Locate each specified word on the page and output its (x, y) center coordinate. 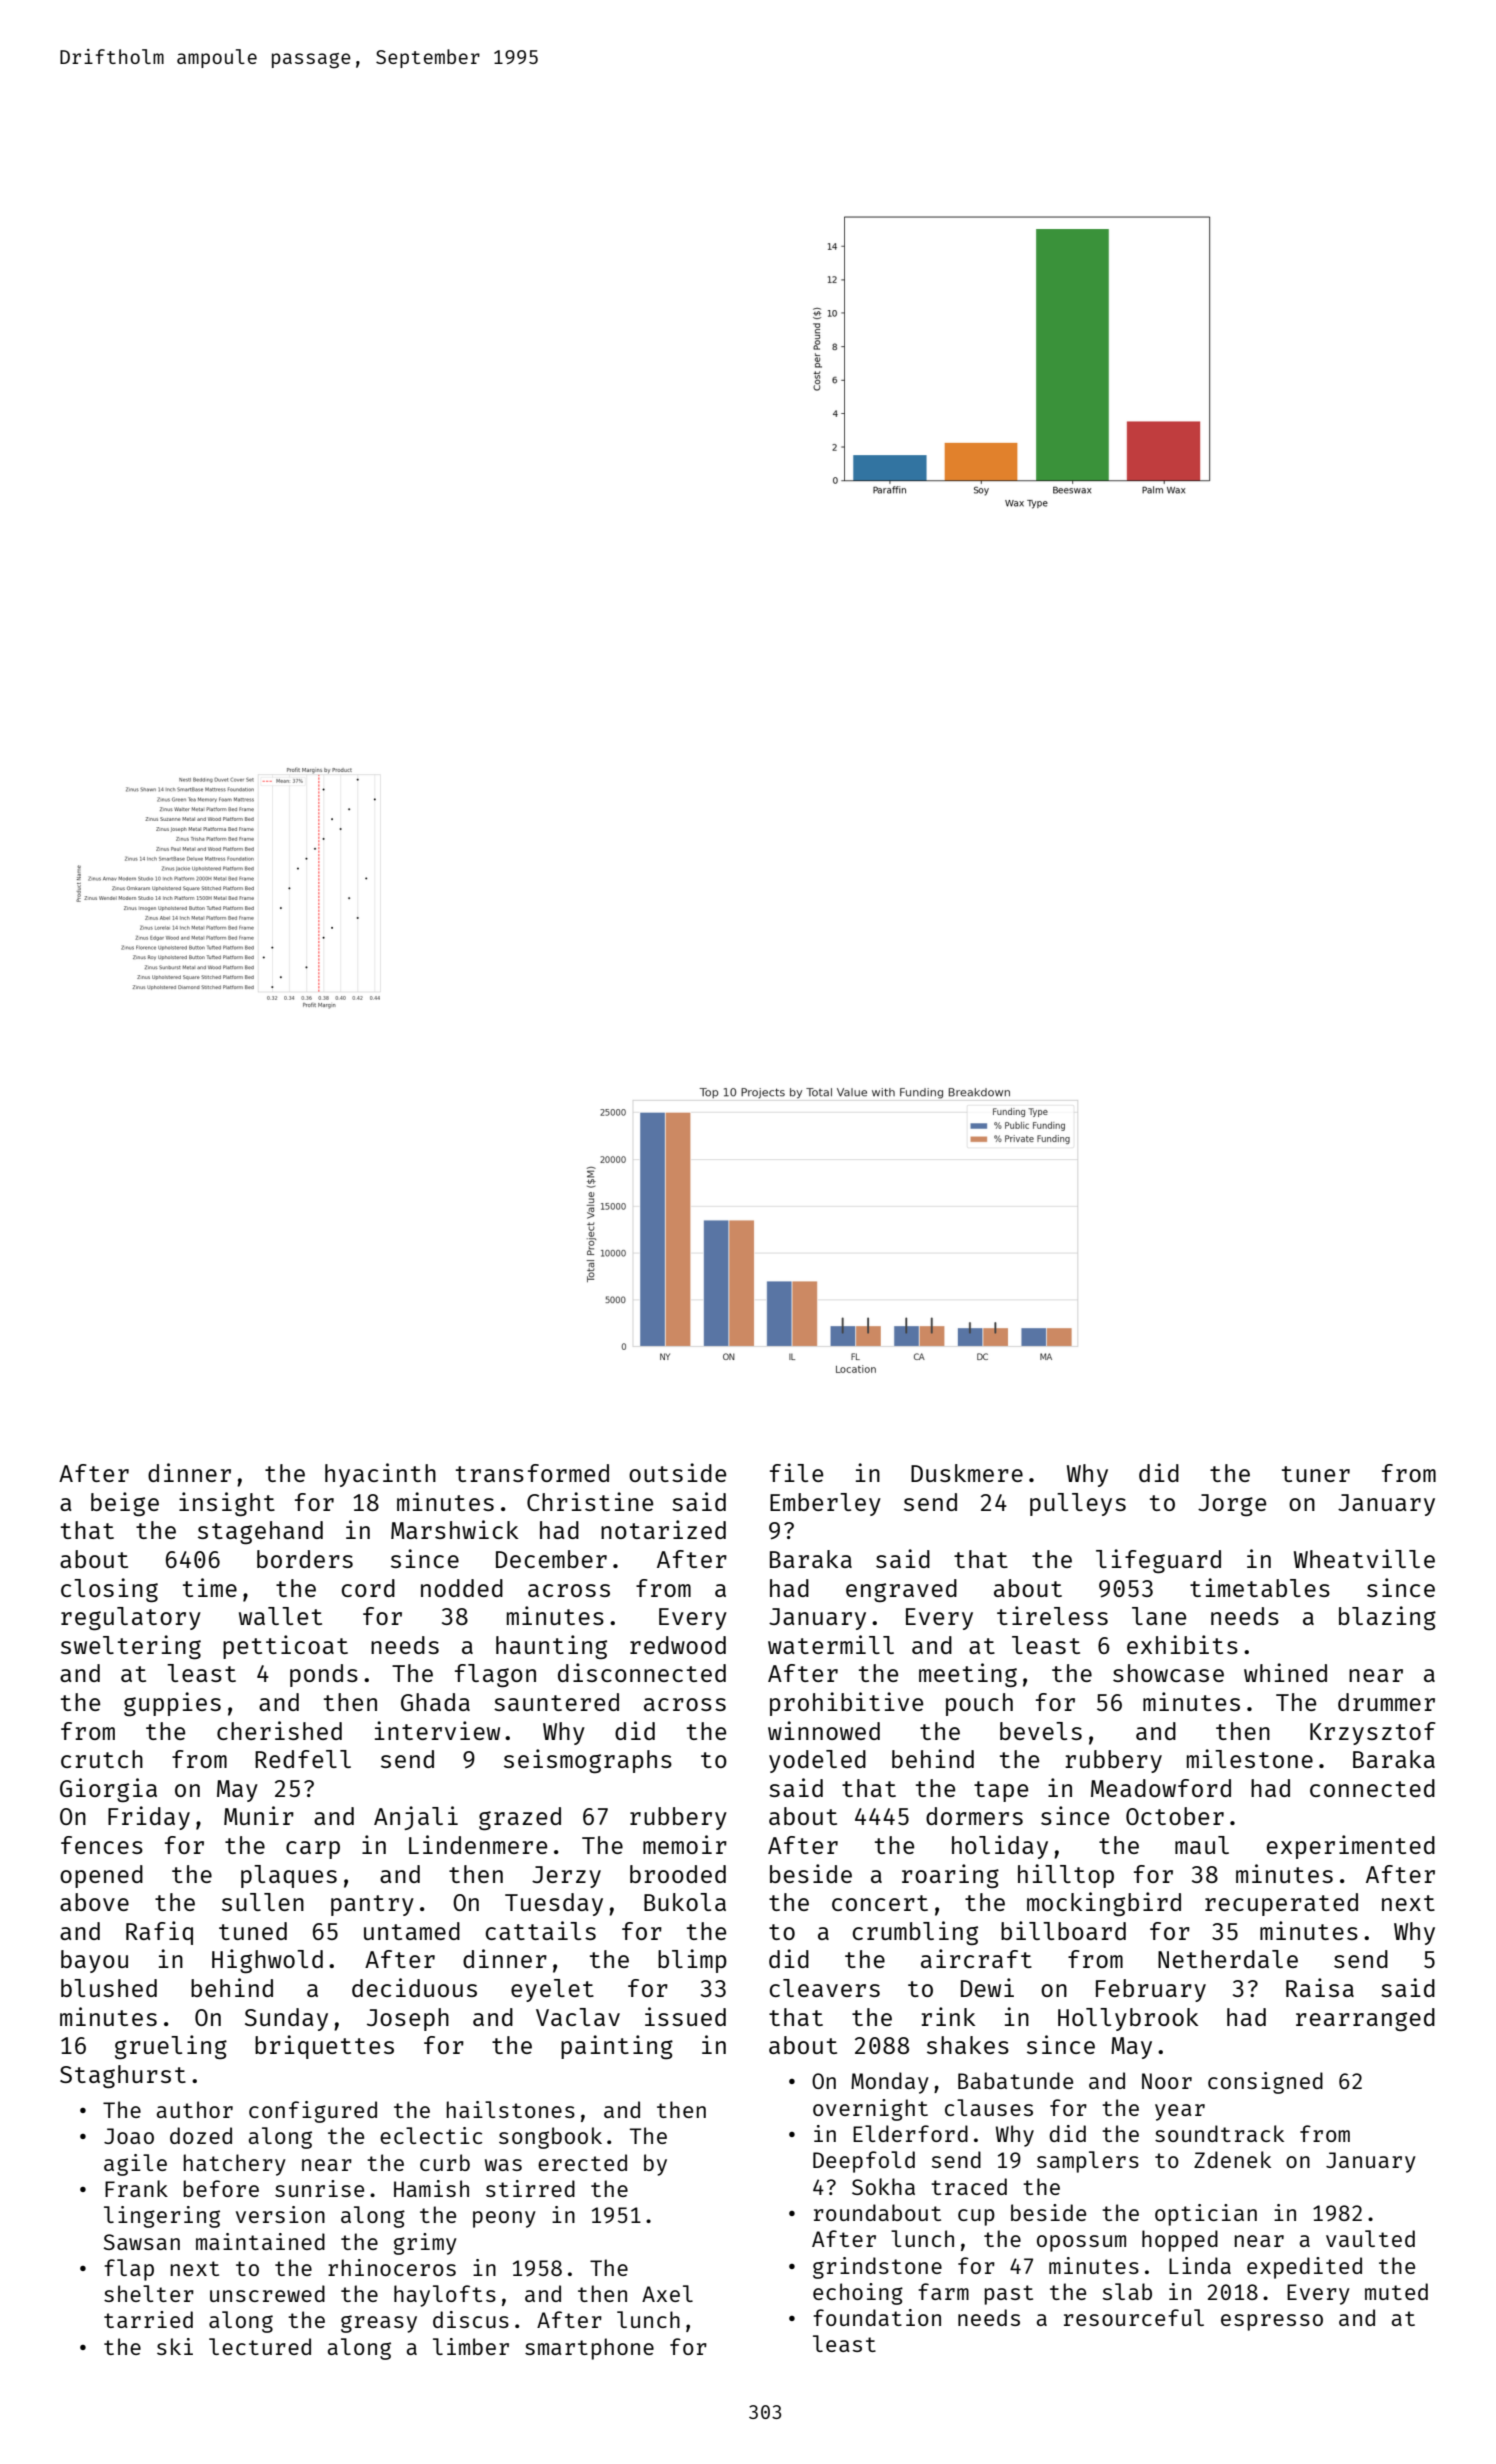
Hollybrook (1128, 2019)
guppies (172, 1704)
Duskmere (967, 1473)
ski (175, 2346)
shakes (968, 2045)
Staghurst (123, 2076)
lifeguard (1158, 1561)
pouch (979, 1704)
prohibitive (846, 1704)
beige (125, 1504)
